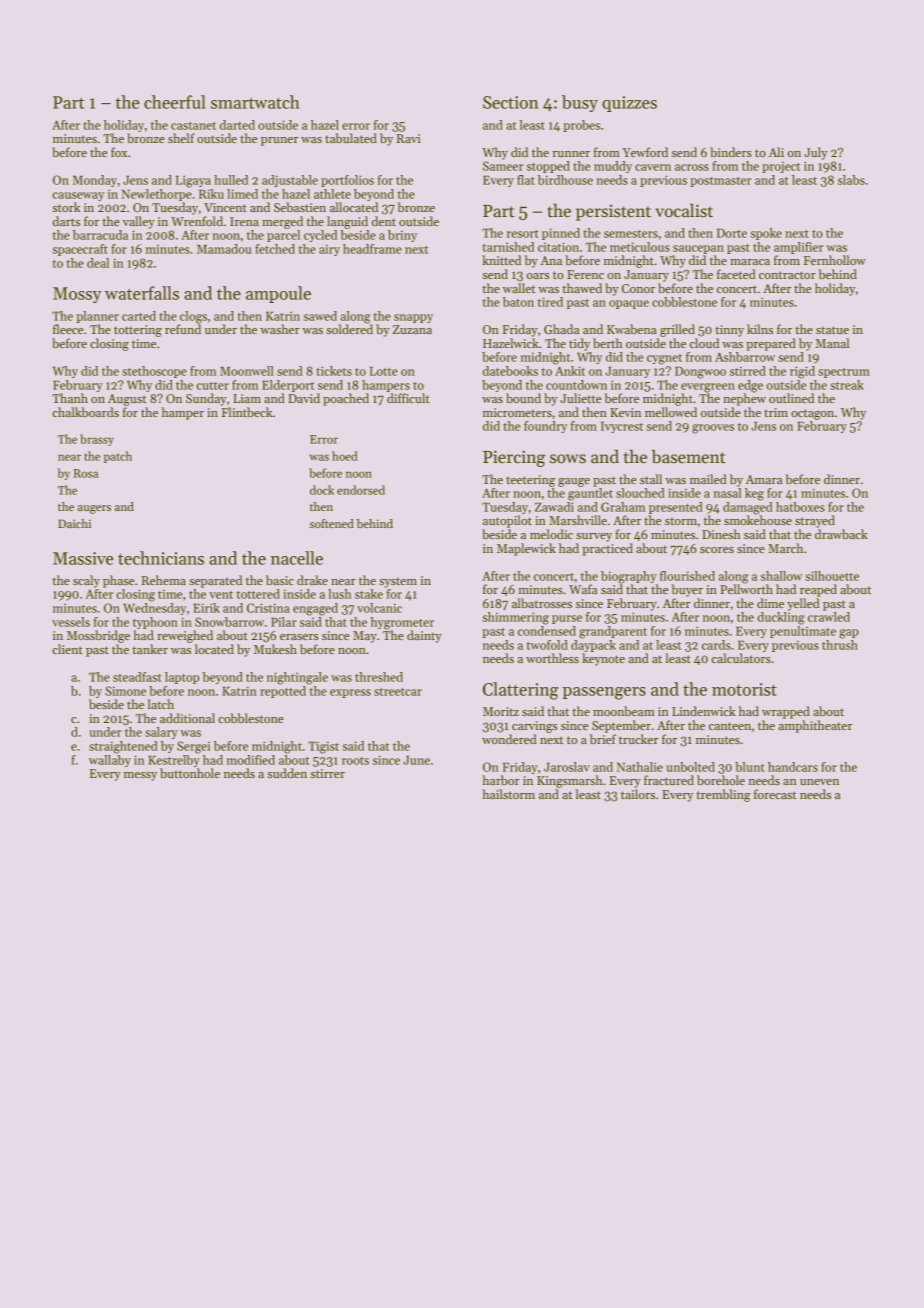 The image size is (924, 1308). I want to click on thrush, so click(840, 645).
